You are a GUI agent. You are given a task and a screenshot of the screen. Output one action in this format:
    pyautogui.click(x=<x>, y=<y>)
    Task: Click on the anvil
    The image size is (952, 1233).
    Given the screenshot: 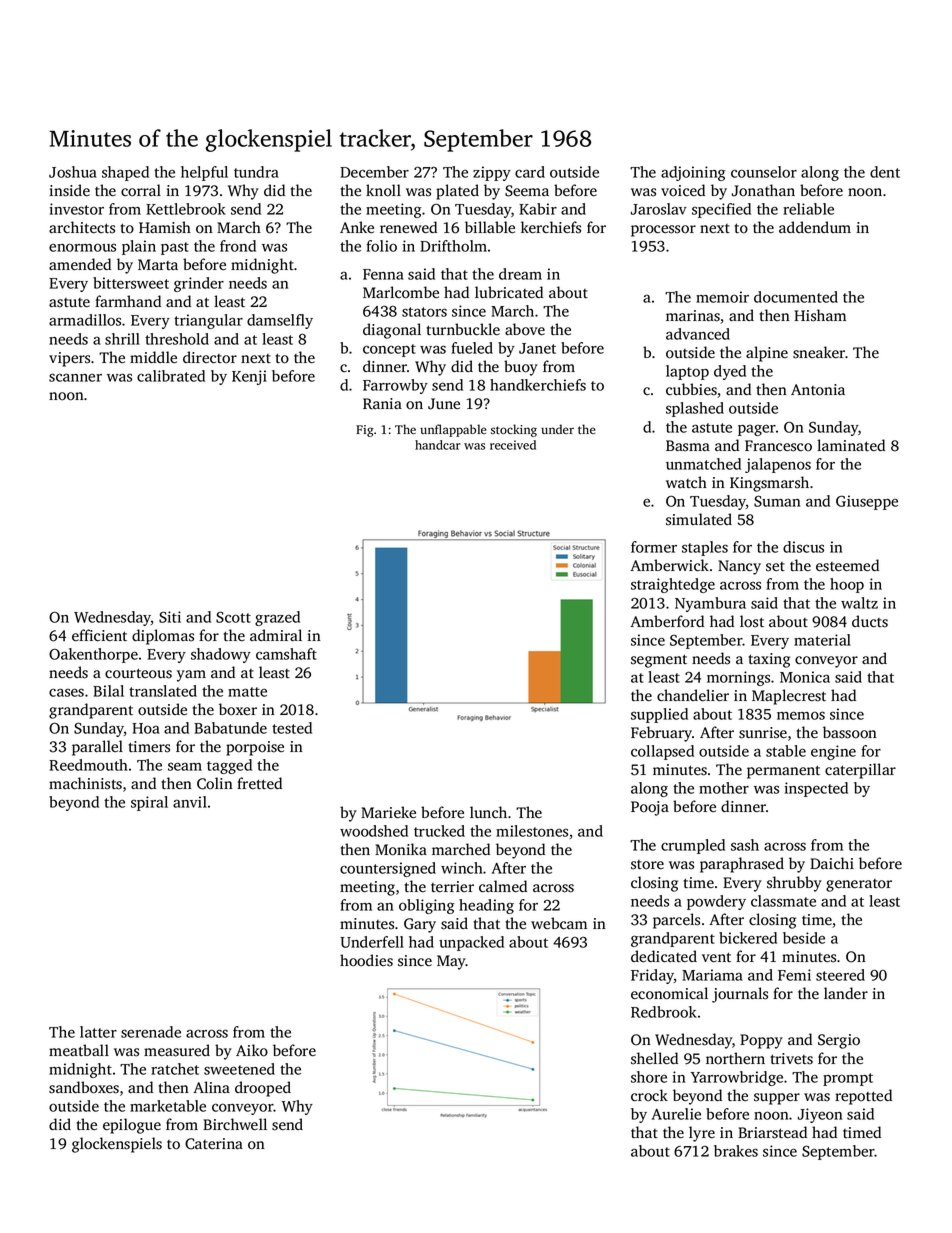 What is the action you would take?
    pyautogui.click(x=190, y=802)
